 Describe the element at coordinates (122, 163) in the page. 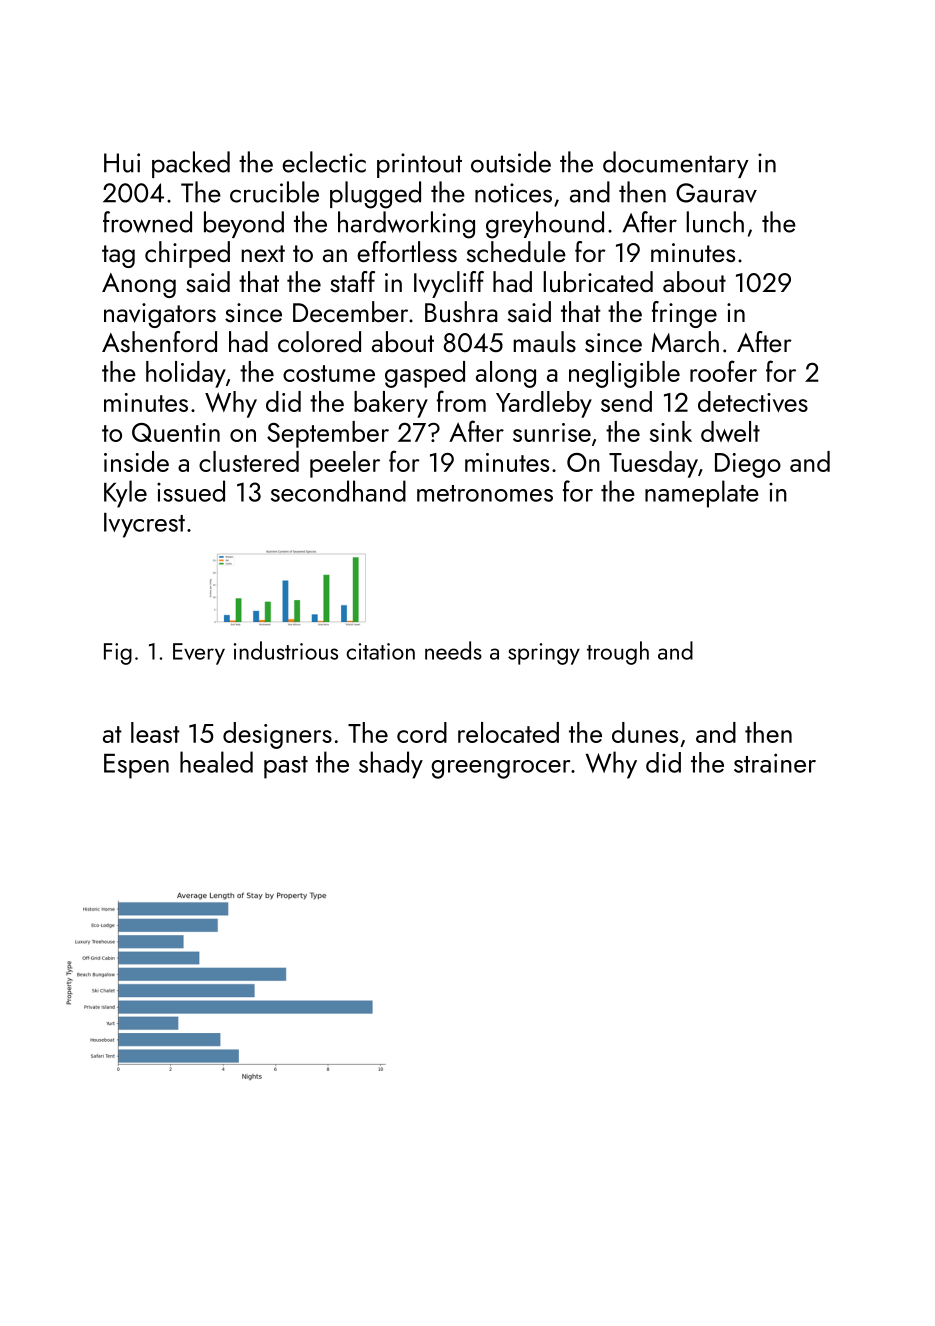

I see `Hui` at that location.
